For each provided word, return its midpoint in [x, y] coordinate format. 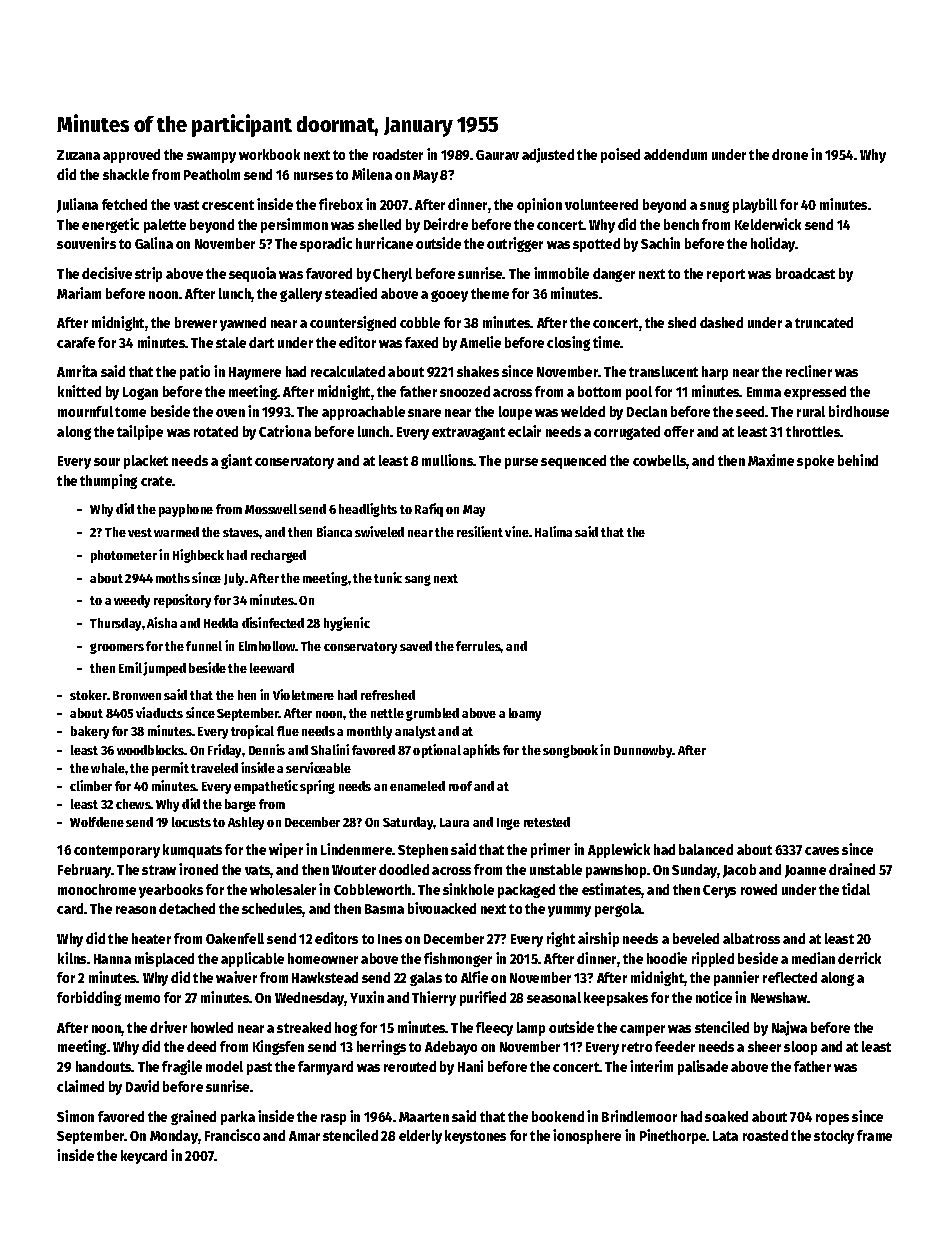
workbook [269, 154]
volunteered [601, 204]
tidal [856, 889]
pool [639, 393]
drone [790, 154]
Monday [174, 1137]
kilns [72, 958]
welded [583, 411]
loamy [525, 714]
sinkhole [468, 889]
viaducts [159, 712]
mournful [85, 411]
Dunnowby [643, 751]
